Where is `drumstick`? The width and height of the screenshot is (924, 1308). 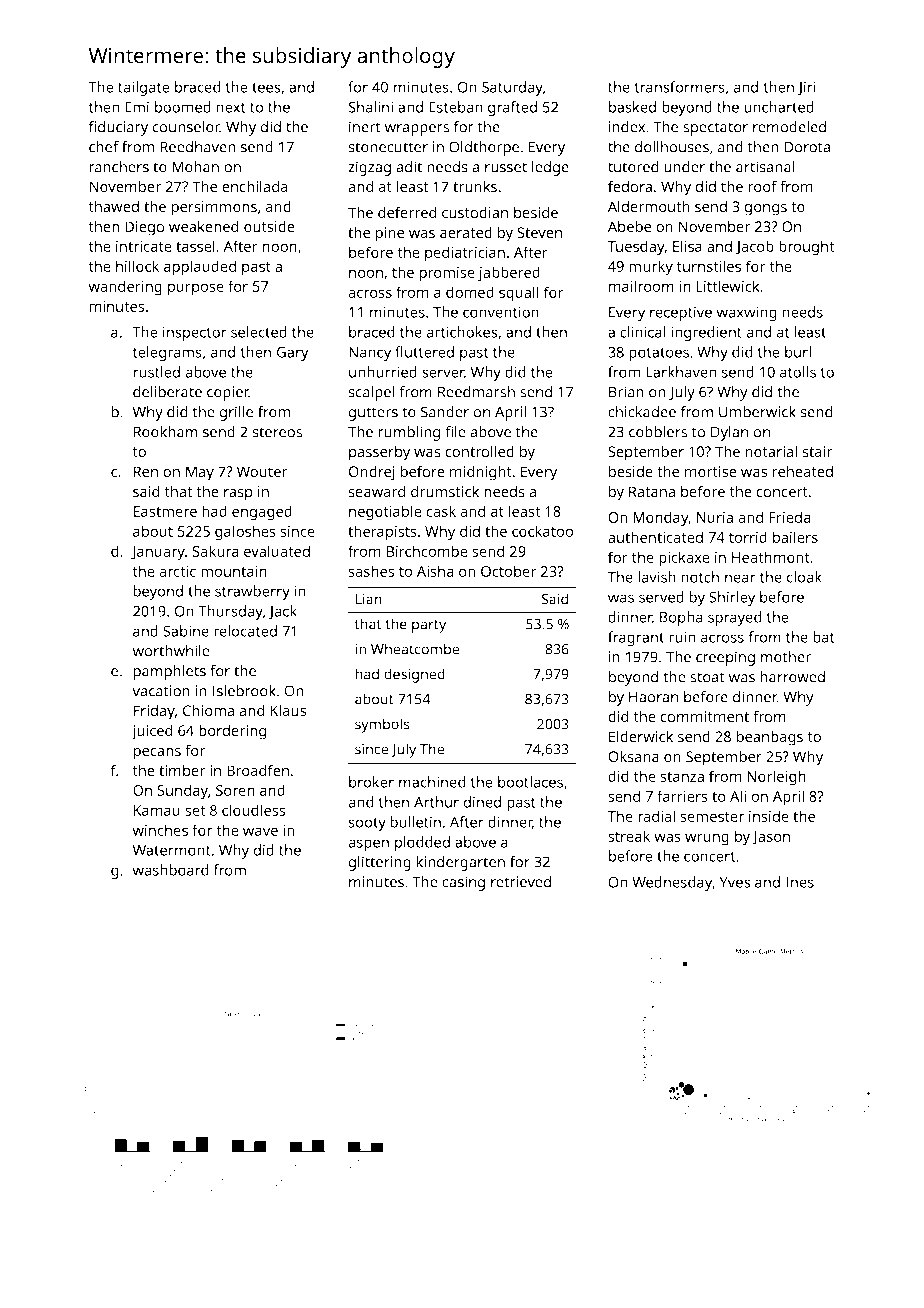 drumstick is located at coordinates (445, 491).
